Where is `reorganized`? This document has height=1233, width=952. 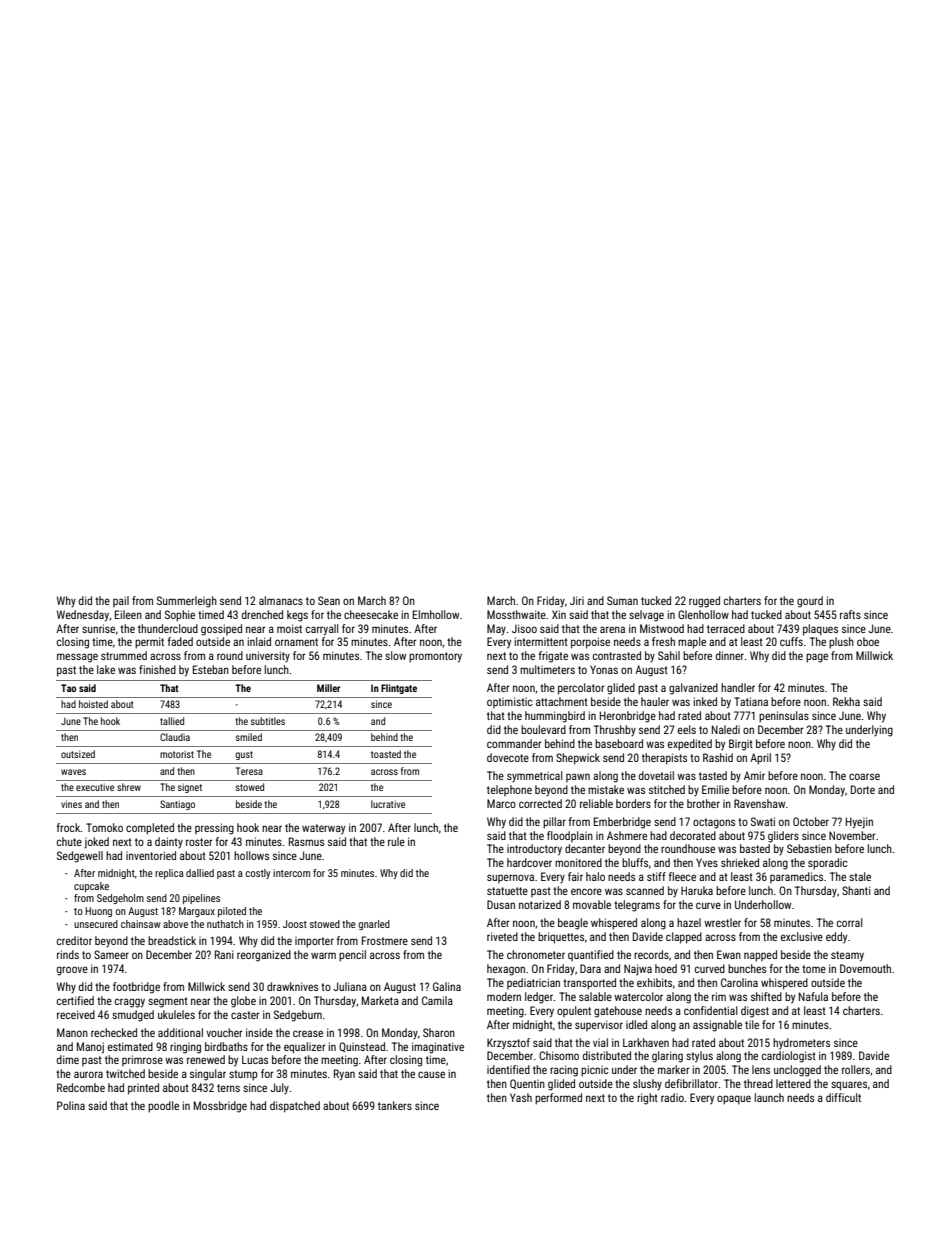
reorganized is located at coordinates (264, 956).
